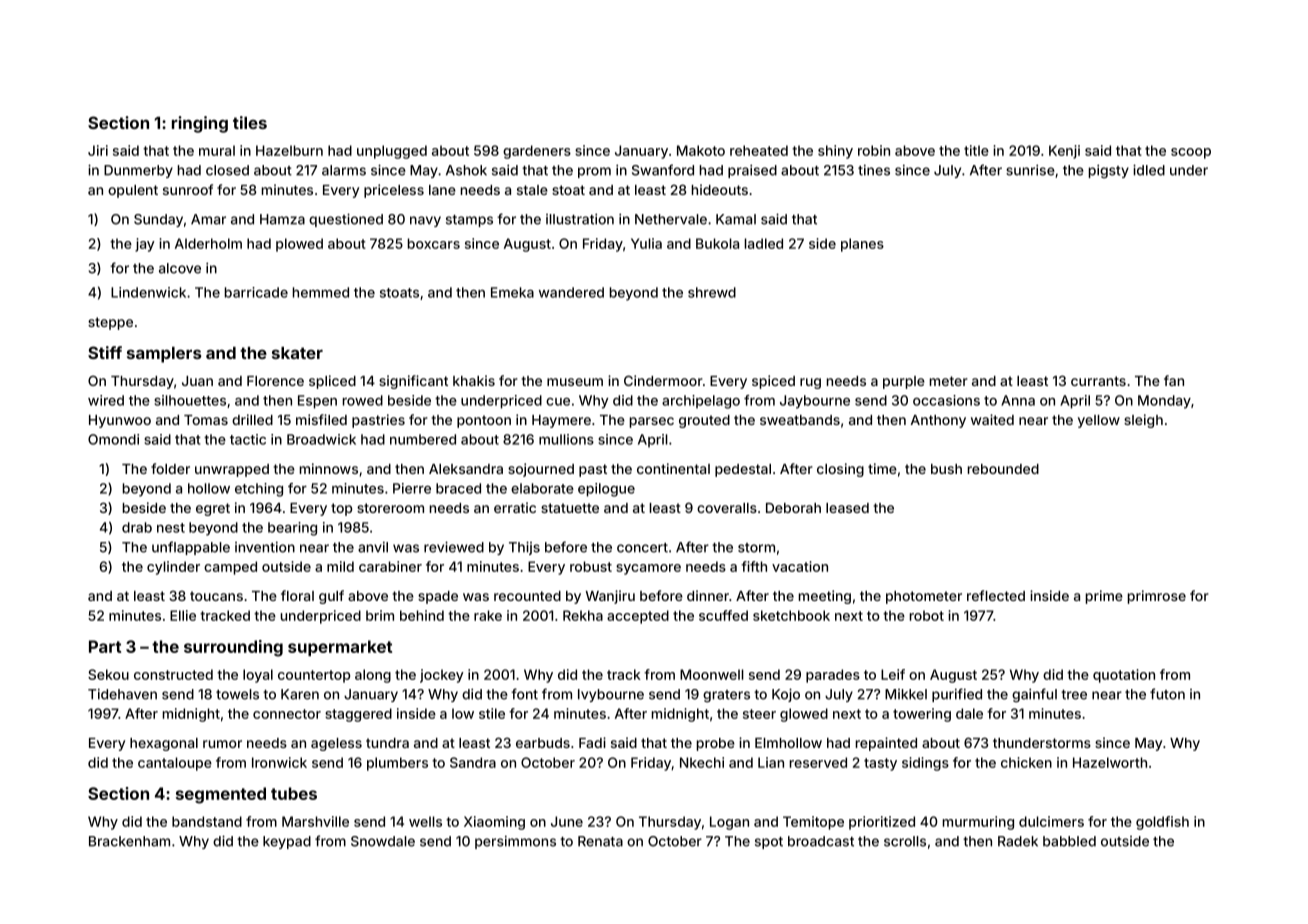 The height and width of the document is (924, 1308). I want to click on idled, so click(1149, 170).
